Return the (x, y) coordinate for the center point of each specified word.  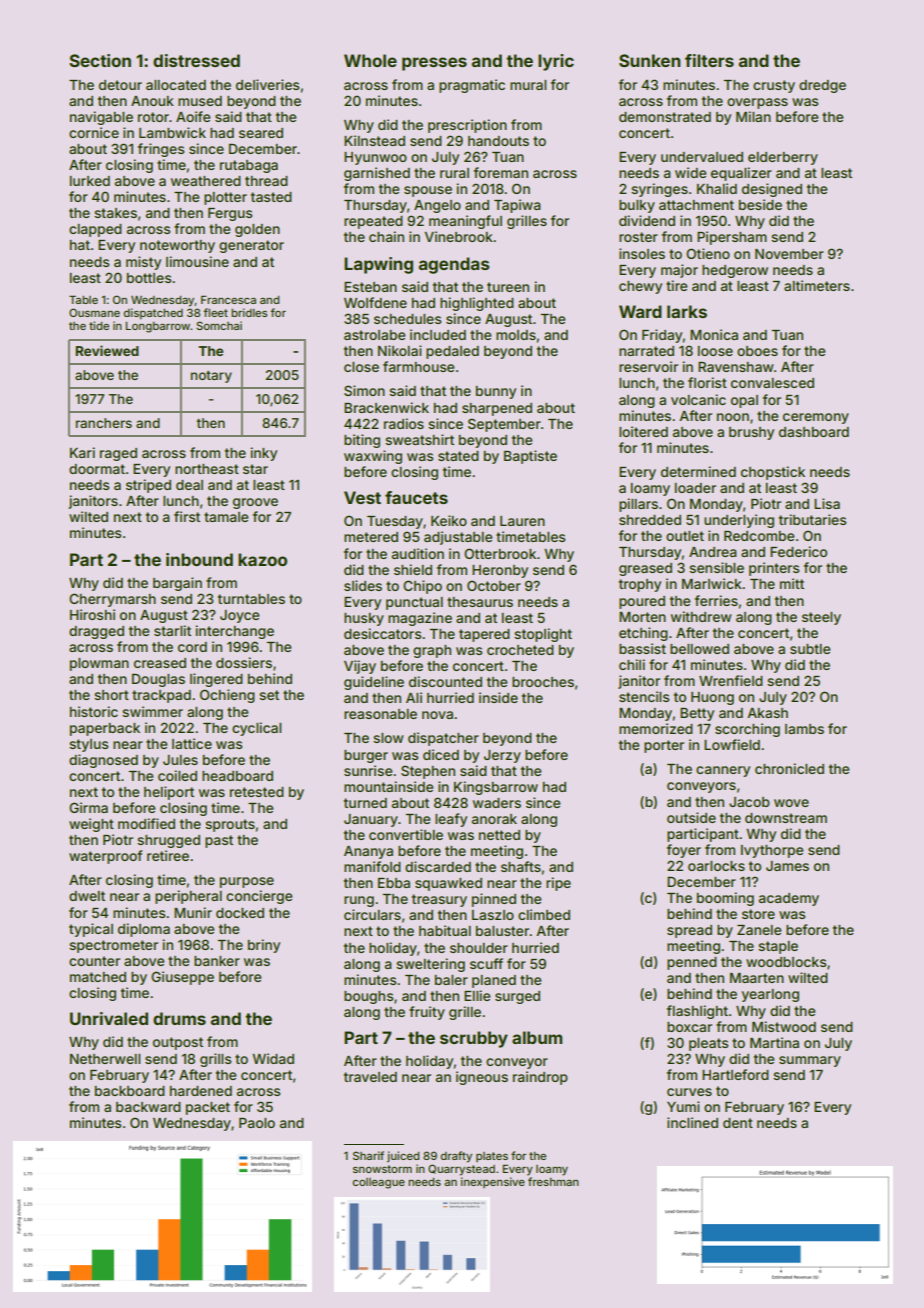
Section (100, 60)
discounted (445, 681)
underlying (739, 521)
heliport (169, 793)
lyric (556, 62)
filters (709, 60)
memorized (656, 728)
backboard (130, 1091)
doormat (97, 469)
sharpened (497, 409)
